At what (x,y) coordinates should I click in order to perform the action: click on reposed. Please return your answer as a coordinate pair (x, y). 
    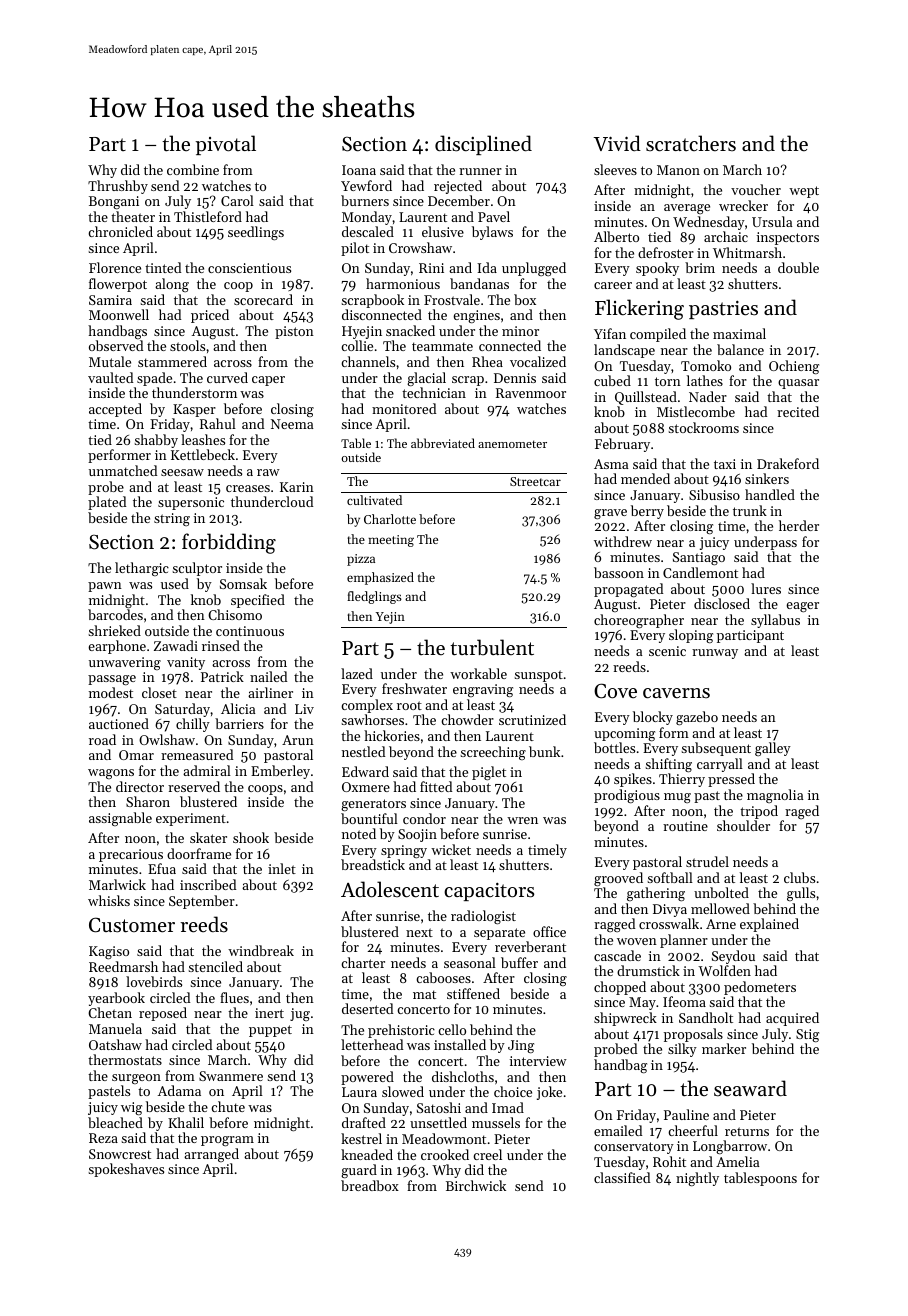
    Looking at the image, I should click on (163, 1014).
